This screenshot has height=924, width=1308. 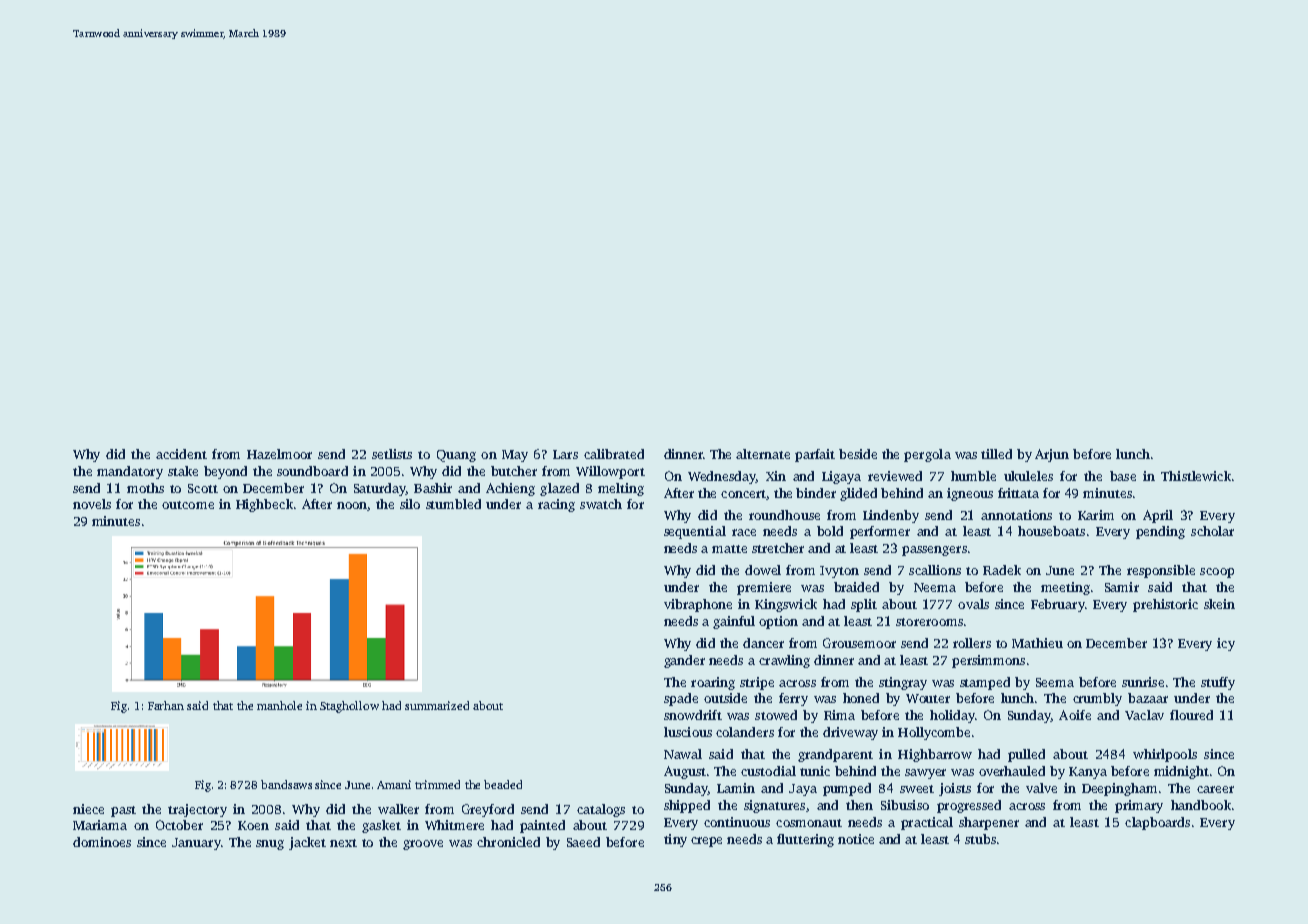 What do you see at coordinates (270, 845) in the screenshot?
I see `snug` at bounding box center [270, 845].
